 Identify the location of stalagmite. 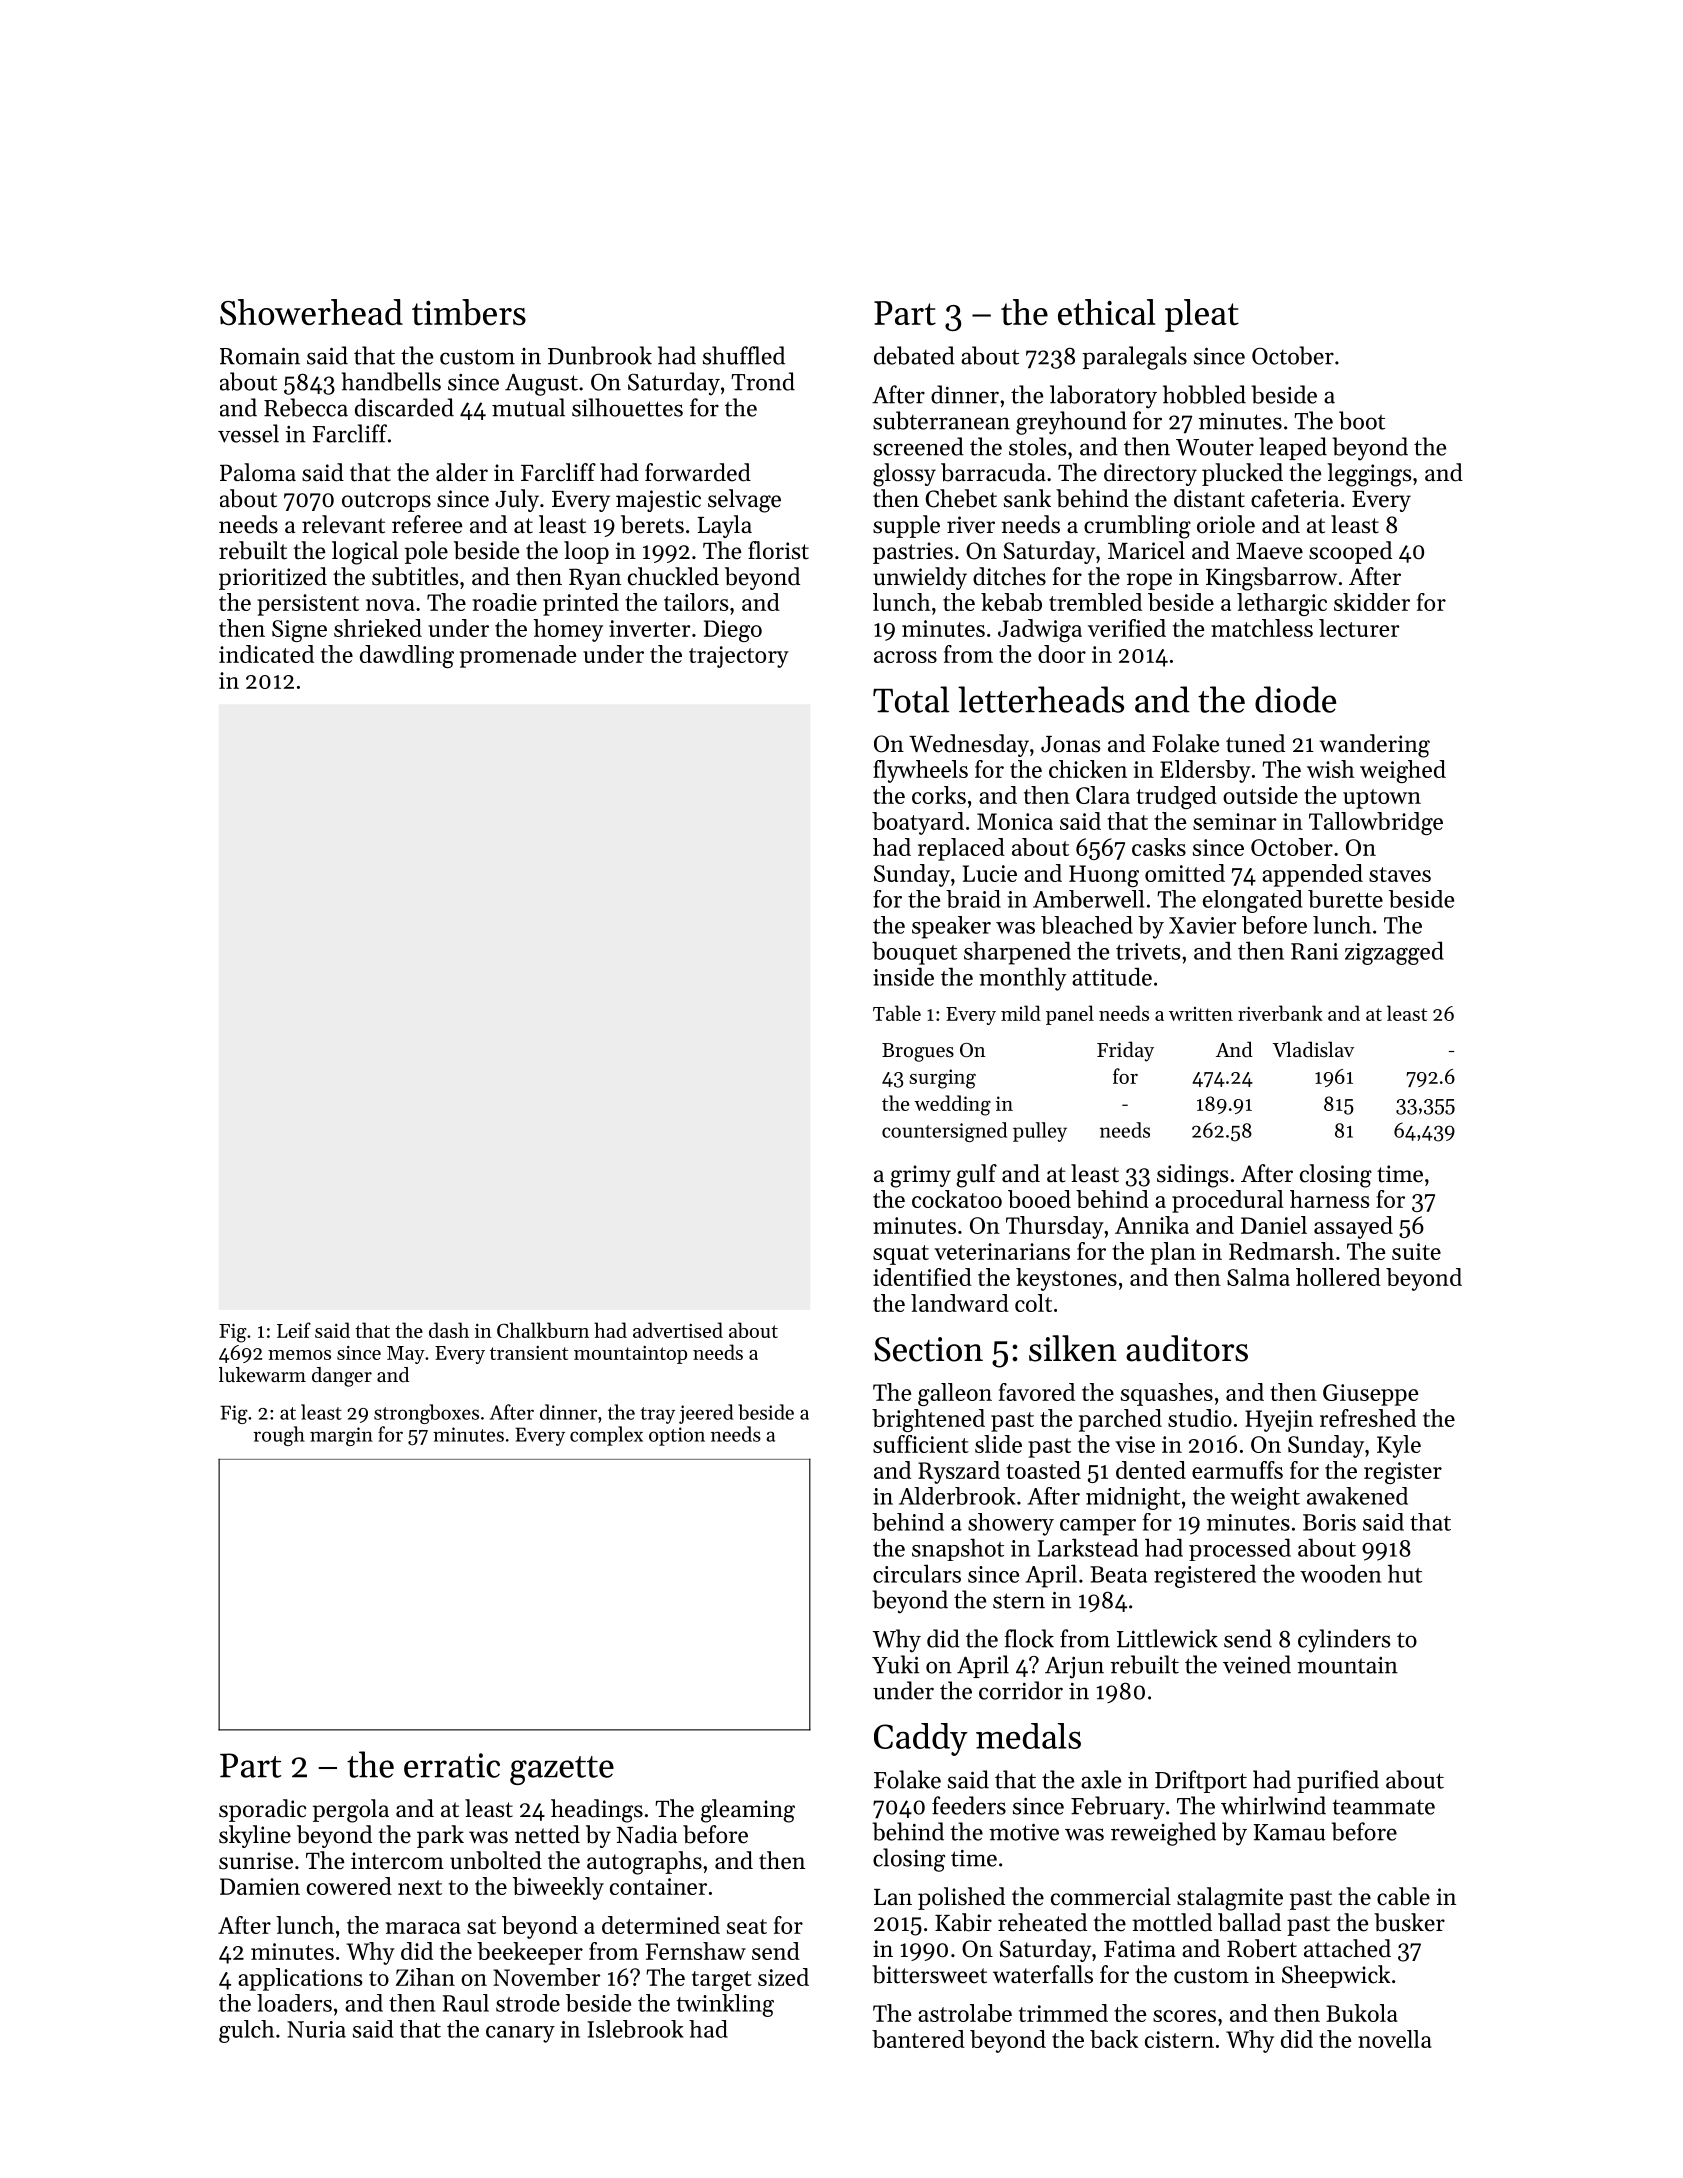
(1230, 1899).
